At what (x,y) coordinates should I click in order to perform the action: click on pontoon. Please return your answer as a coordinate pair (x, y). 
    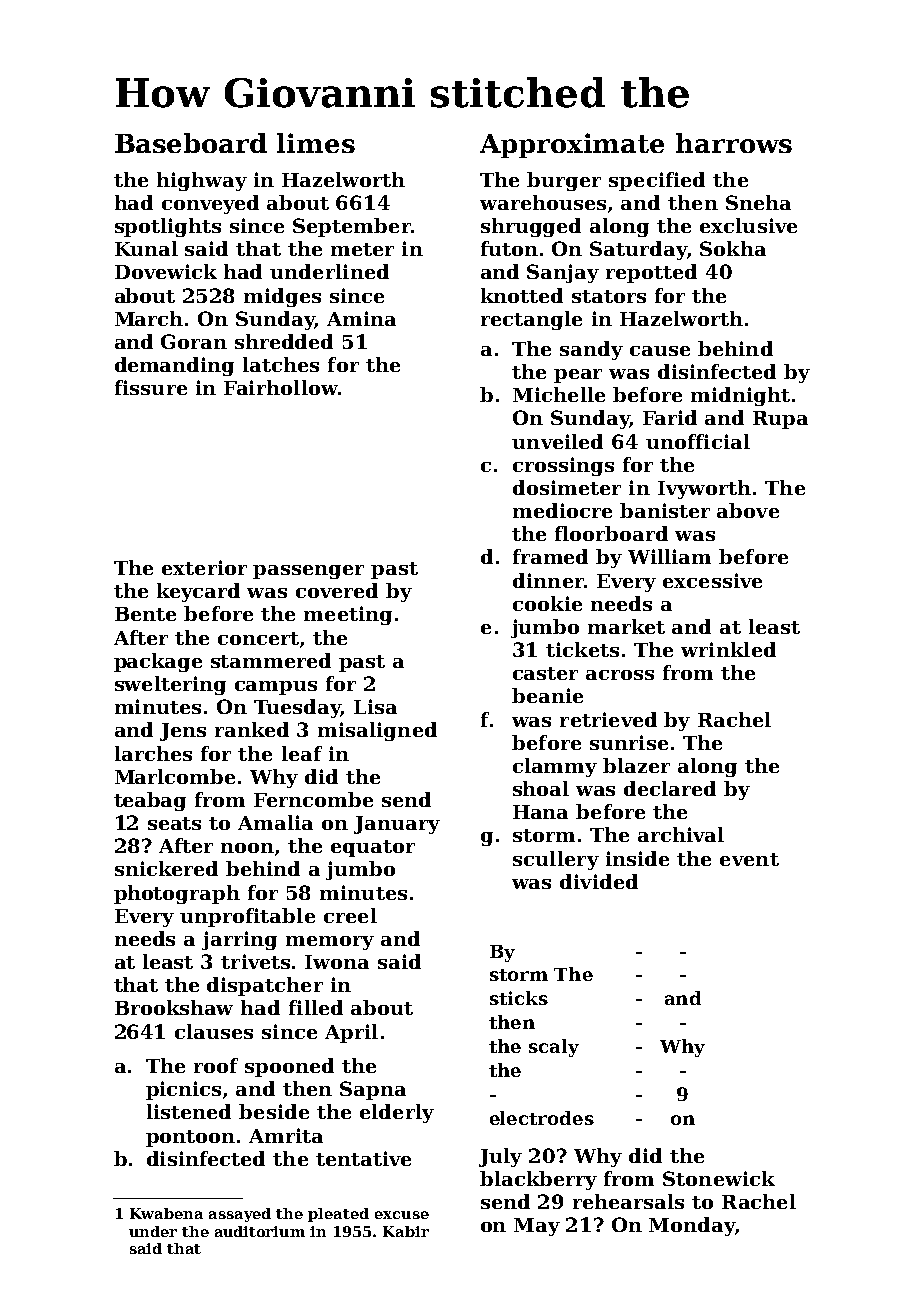
    Looking at the image, I should click on (190, 1138).
